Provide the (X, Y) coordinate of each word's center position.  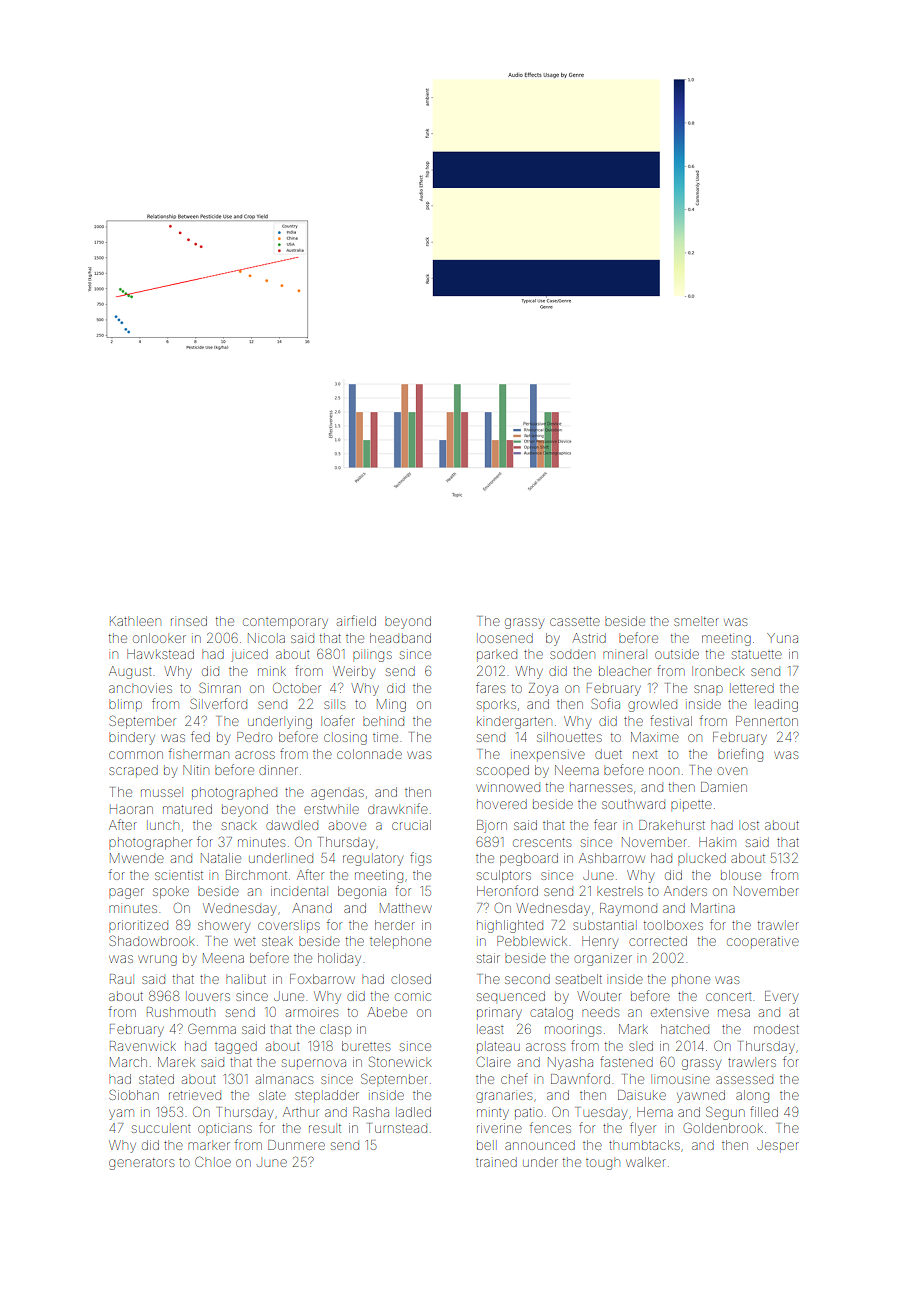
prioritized (138, 925)
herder (395, 925)
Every (781, 997)
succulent (161, 1129)
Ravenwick (143, 1046)
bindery (132, 738)
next (645, 755)
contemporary (285, 623)
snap (708, 689)
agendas (337, 794)
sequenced (511, 996)
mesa (734, 1013)
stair (488, 958)
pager (126, 893)
